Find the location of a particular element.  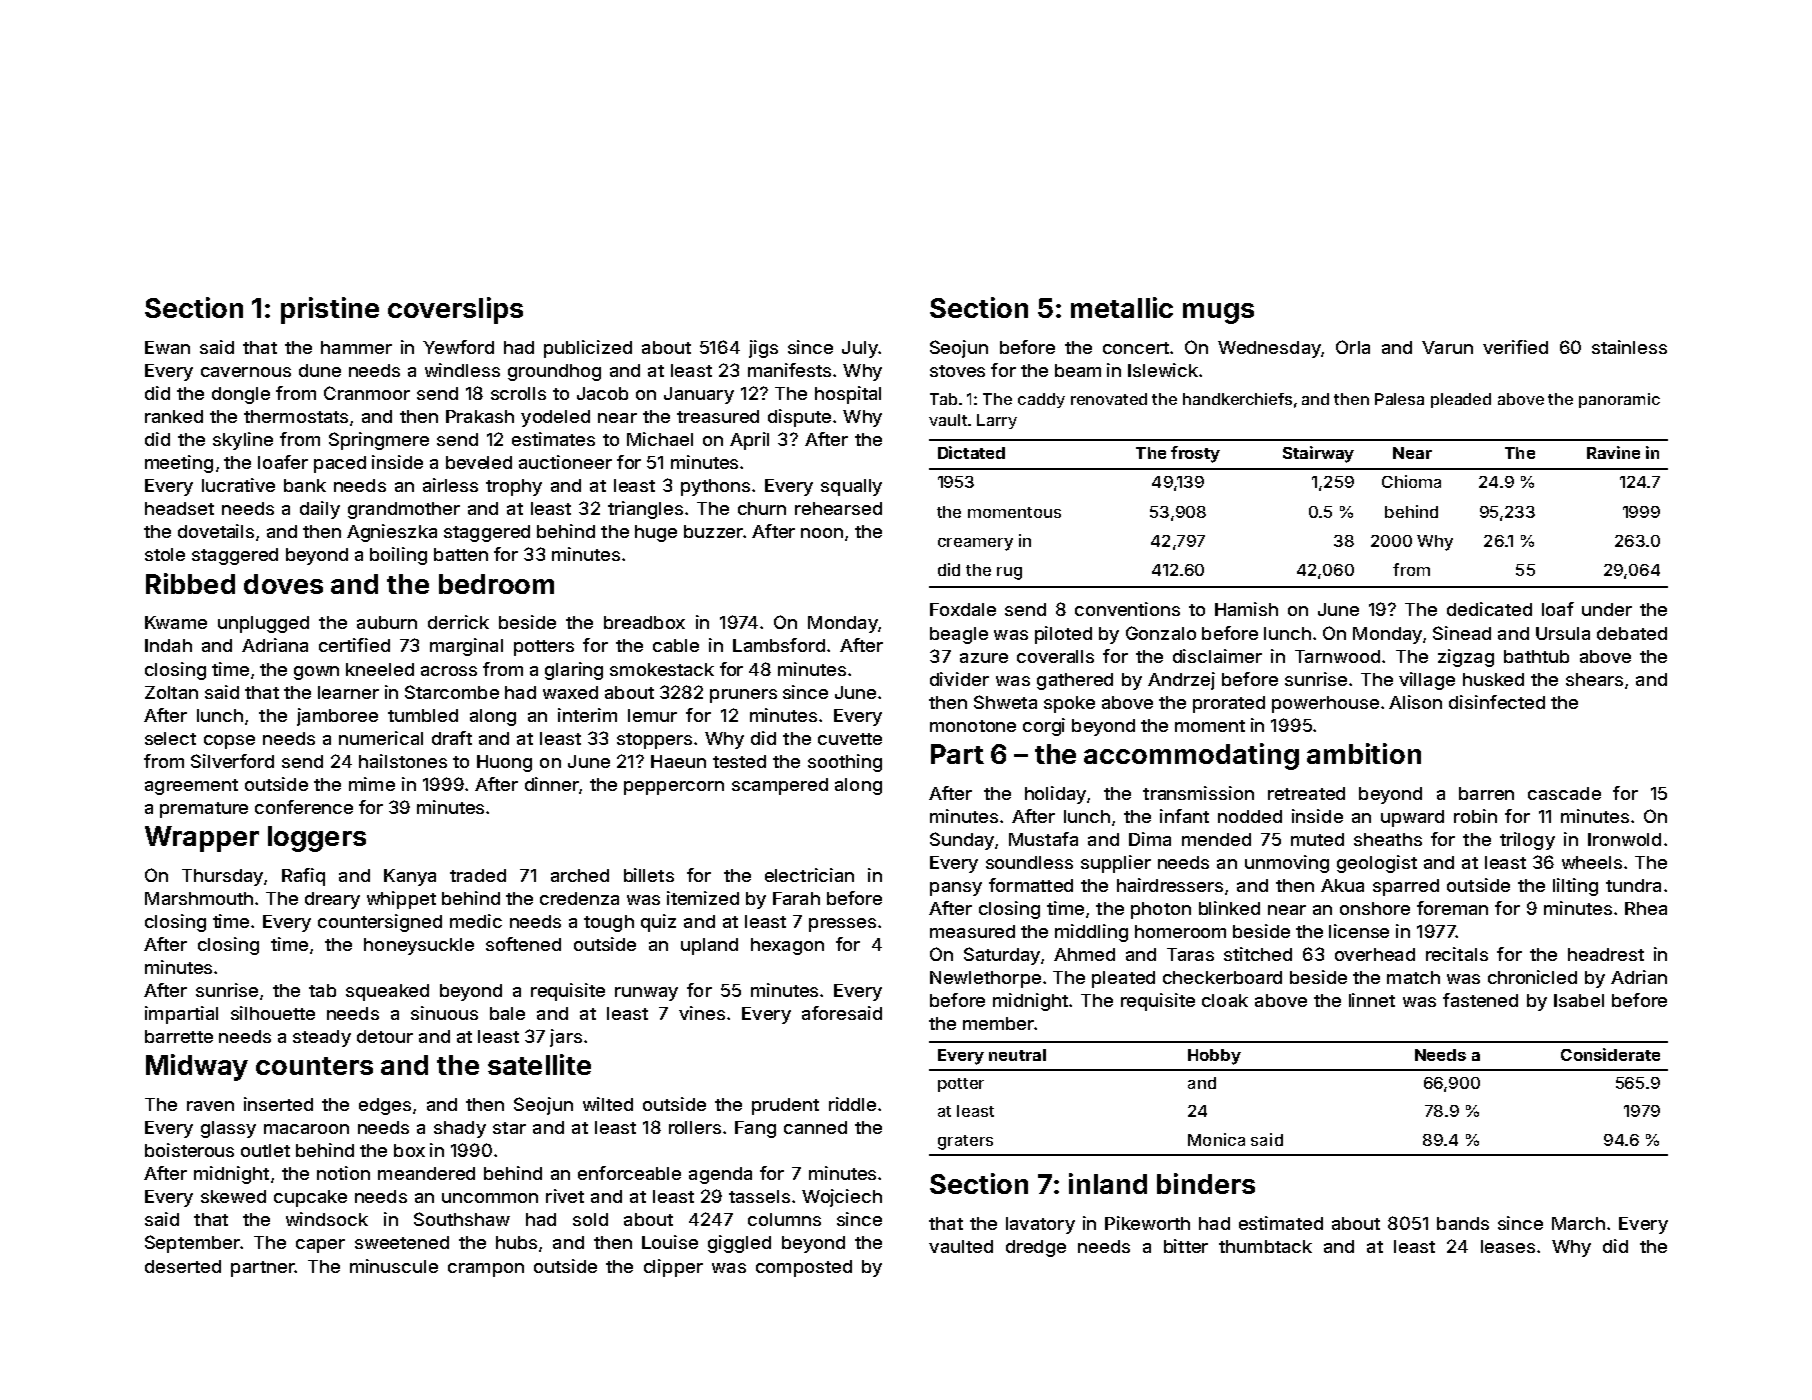

metallic is located at coordinates (1122, 307).
